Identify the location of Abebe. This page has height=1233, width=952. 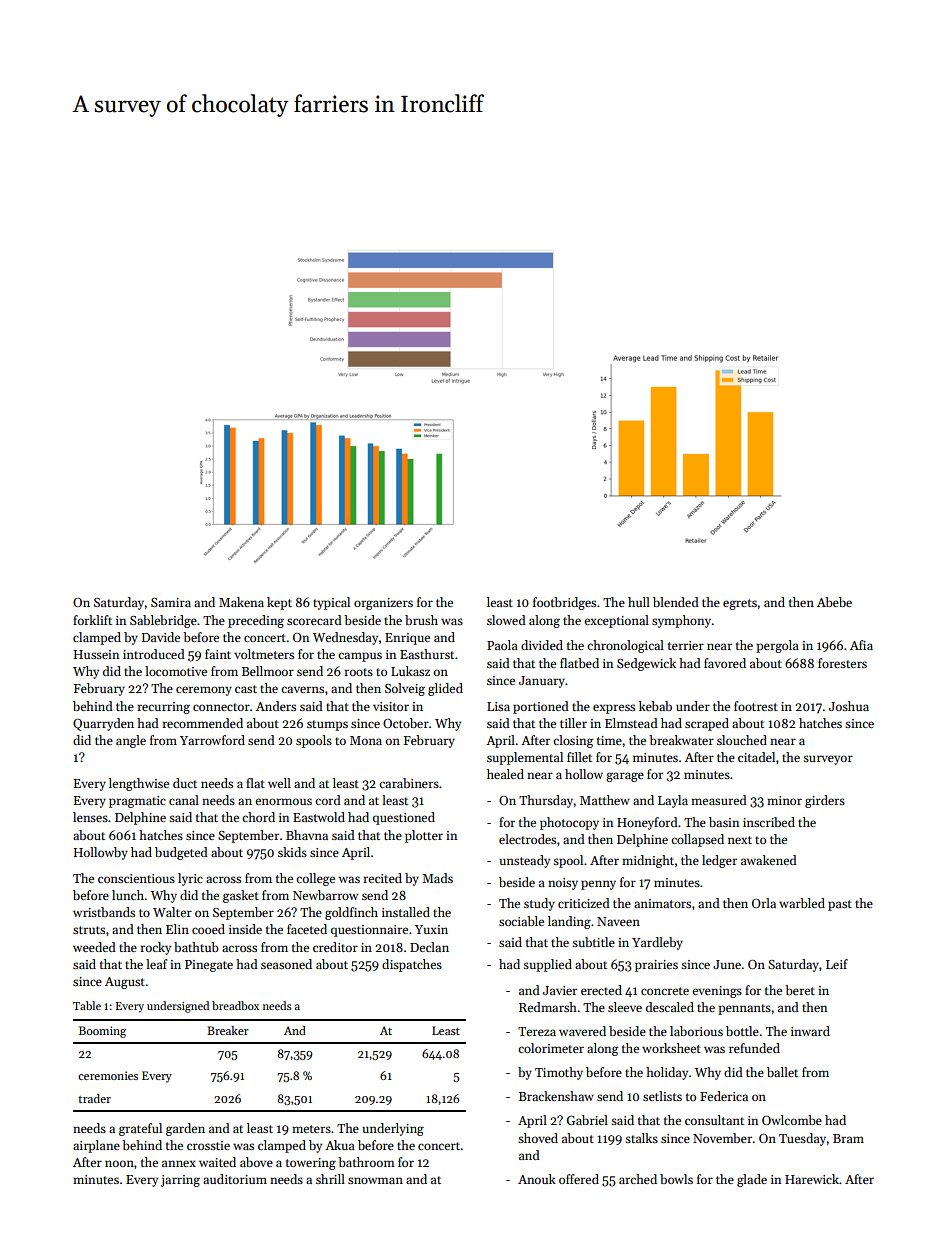
(834, 602).
